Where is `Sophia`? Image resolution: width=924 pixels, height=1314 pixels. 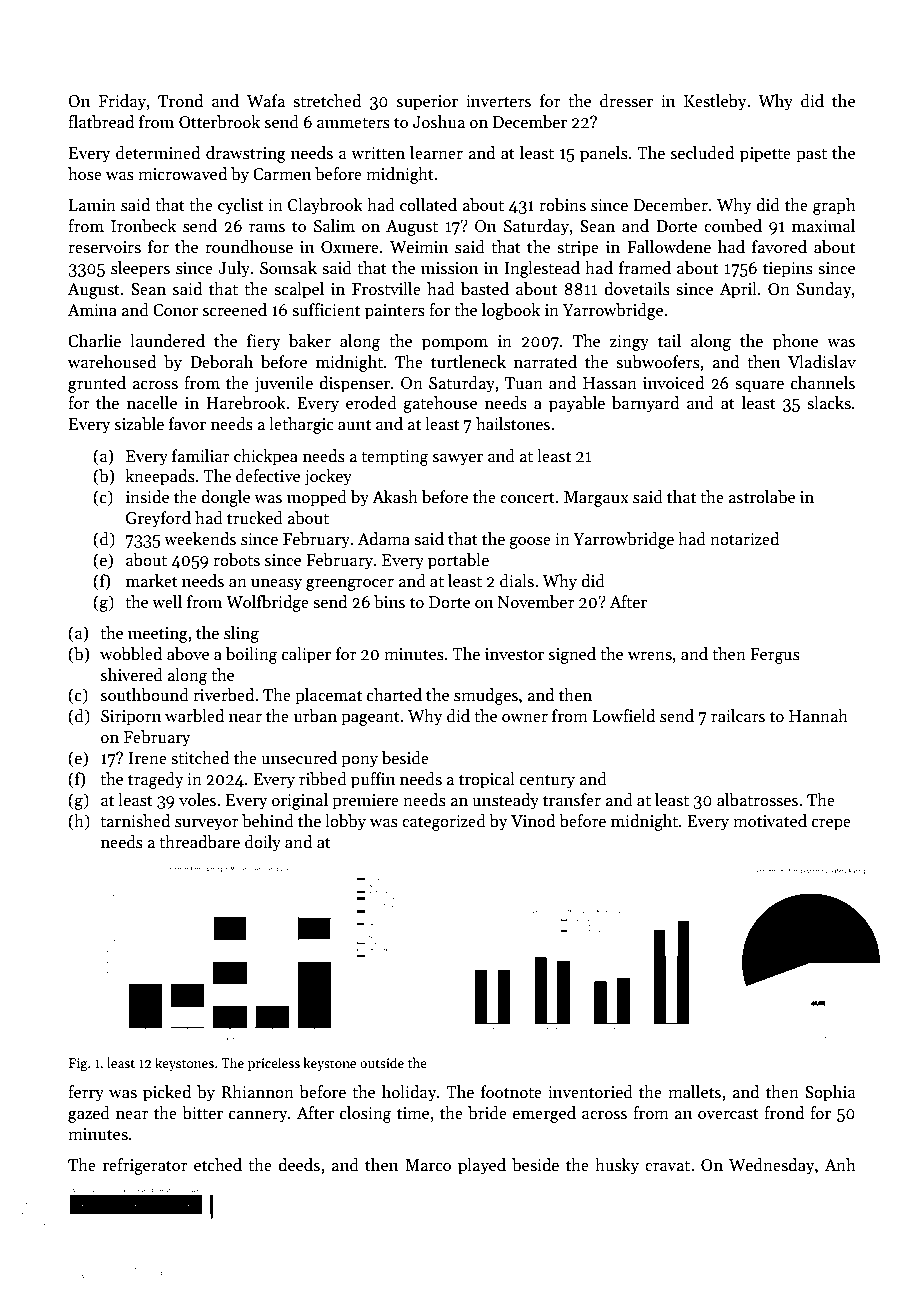 Sophia is located at coordinates (830, 1093).
